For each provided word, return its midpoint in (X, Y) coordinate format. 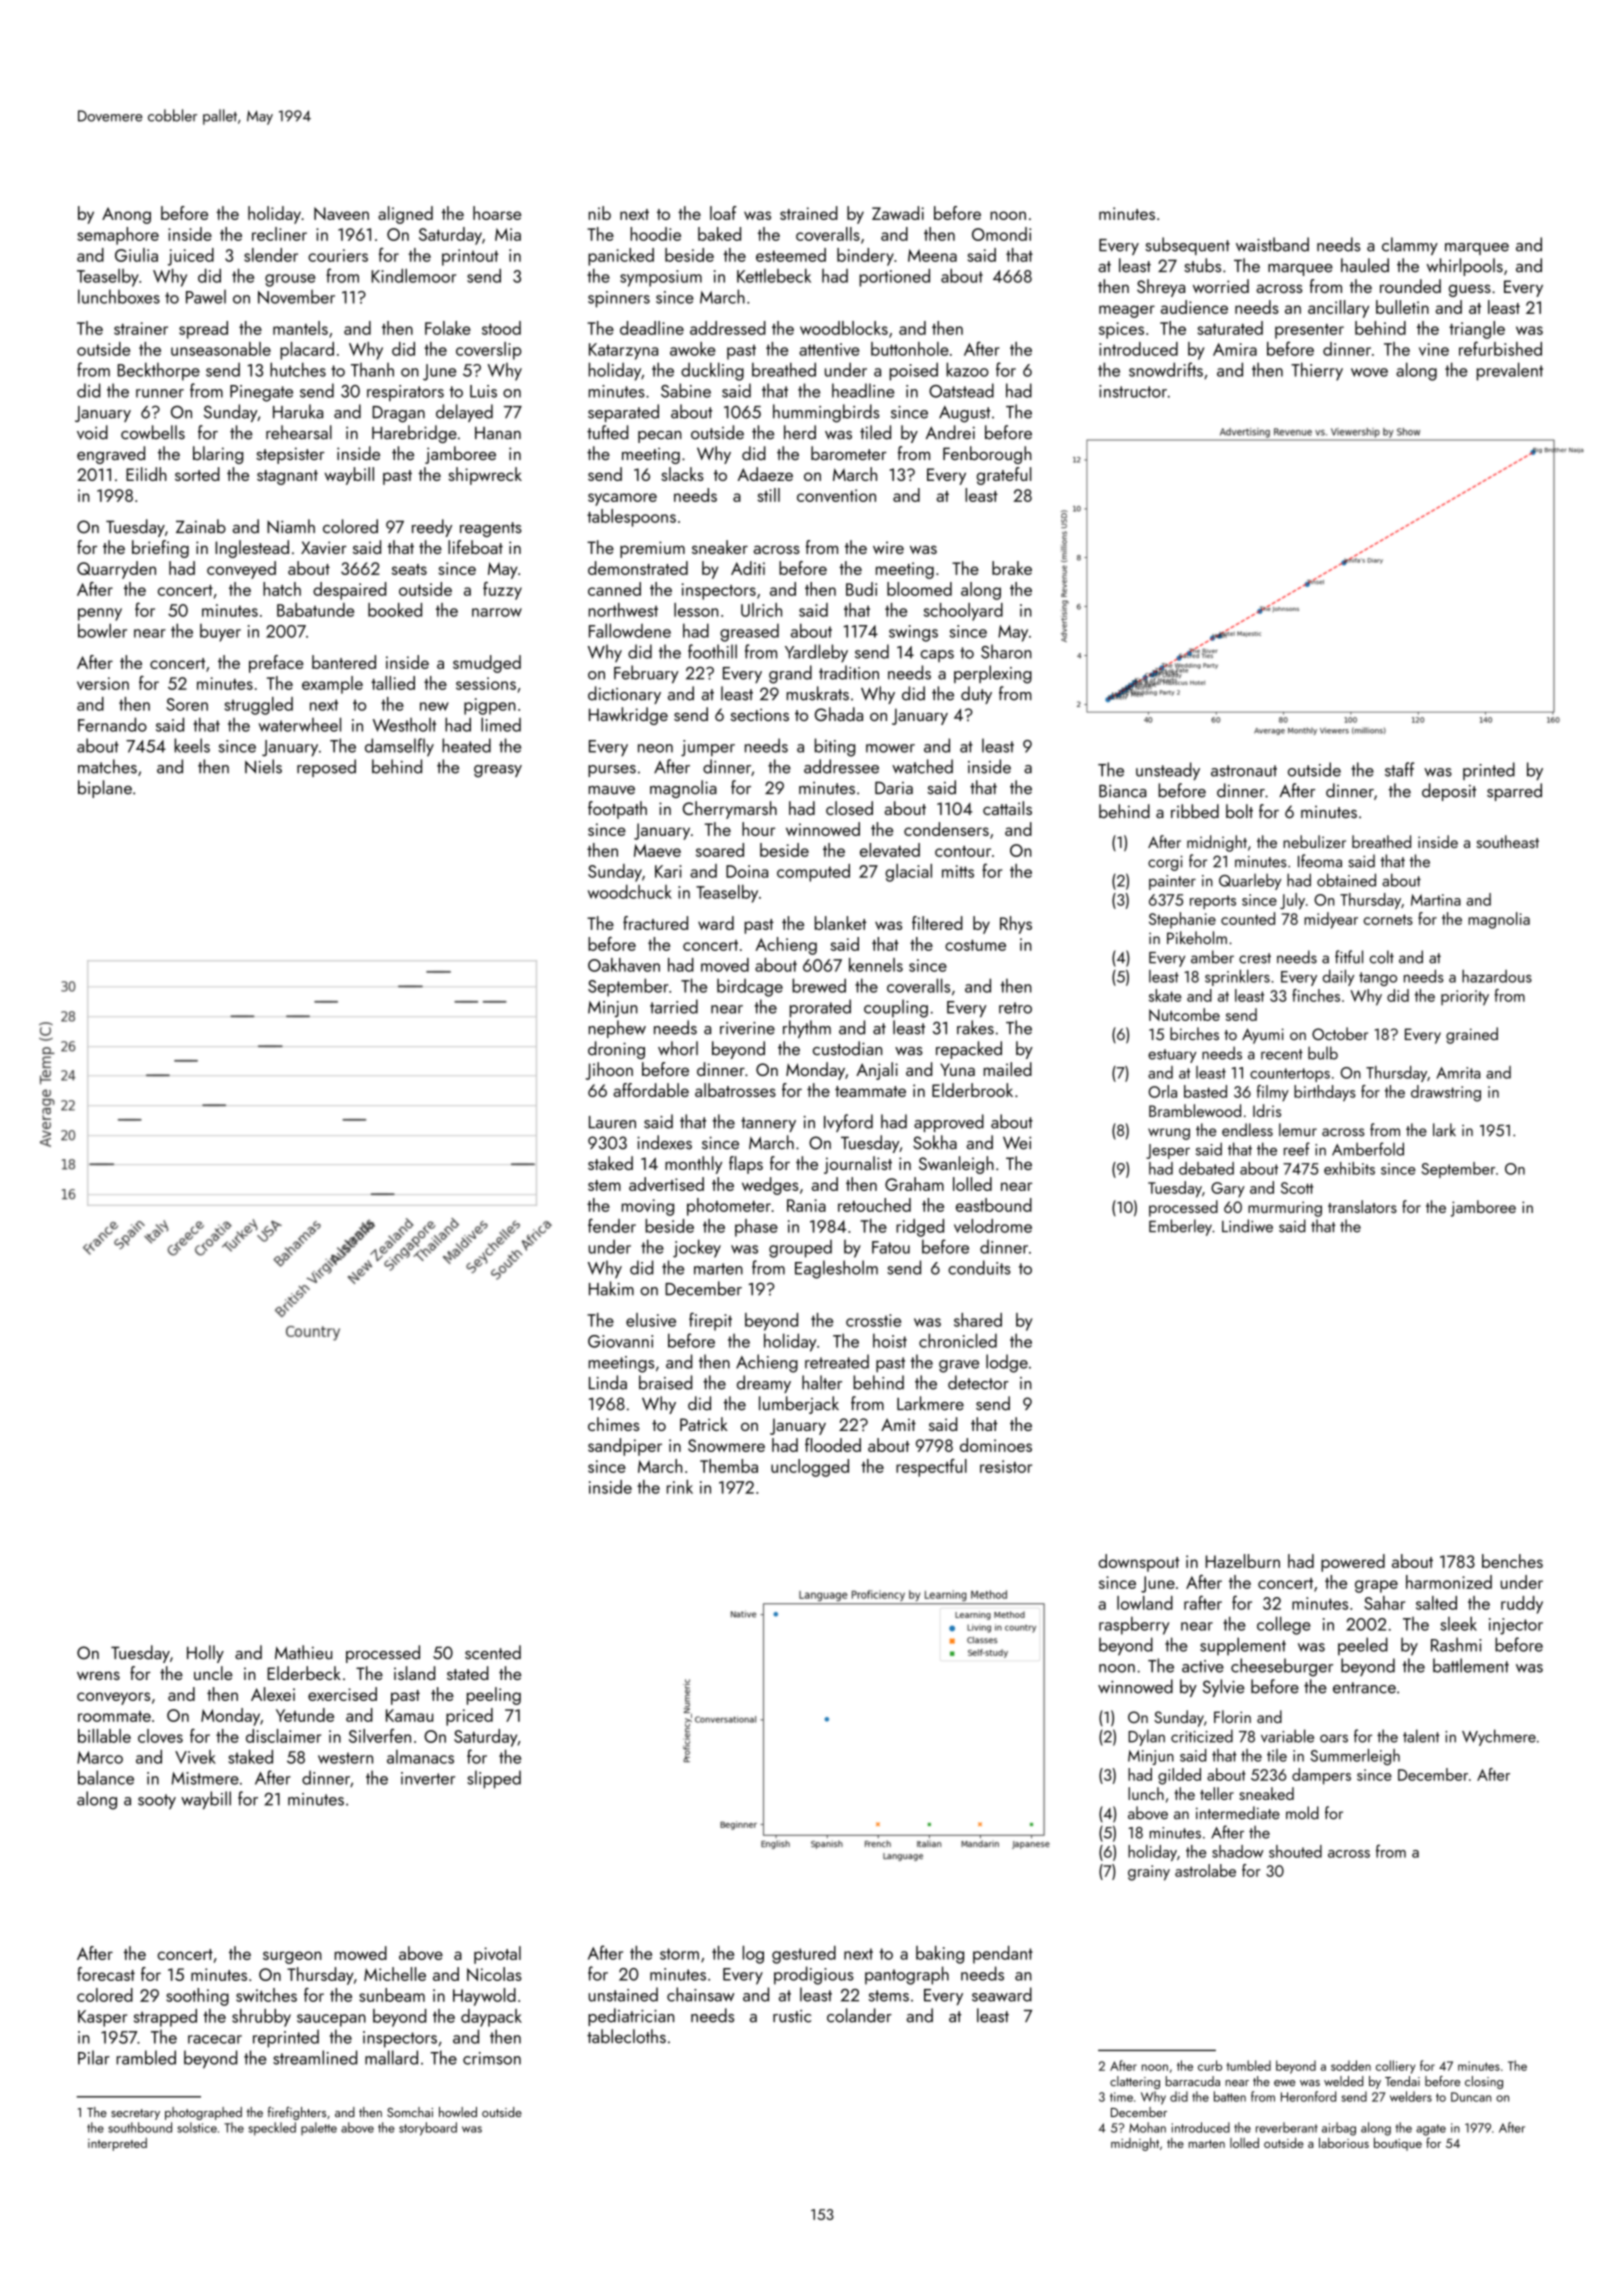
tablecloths (626, 2036)
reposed (326, 768)
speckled (272, 2129)
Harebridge (414, 434)
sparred (1514, 792)
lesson (696, 610)
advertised (666, 1184)
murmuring (1285, 1209)
